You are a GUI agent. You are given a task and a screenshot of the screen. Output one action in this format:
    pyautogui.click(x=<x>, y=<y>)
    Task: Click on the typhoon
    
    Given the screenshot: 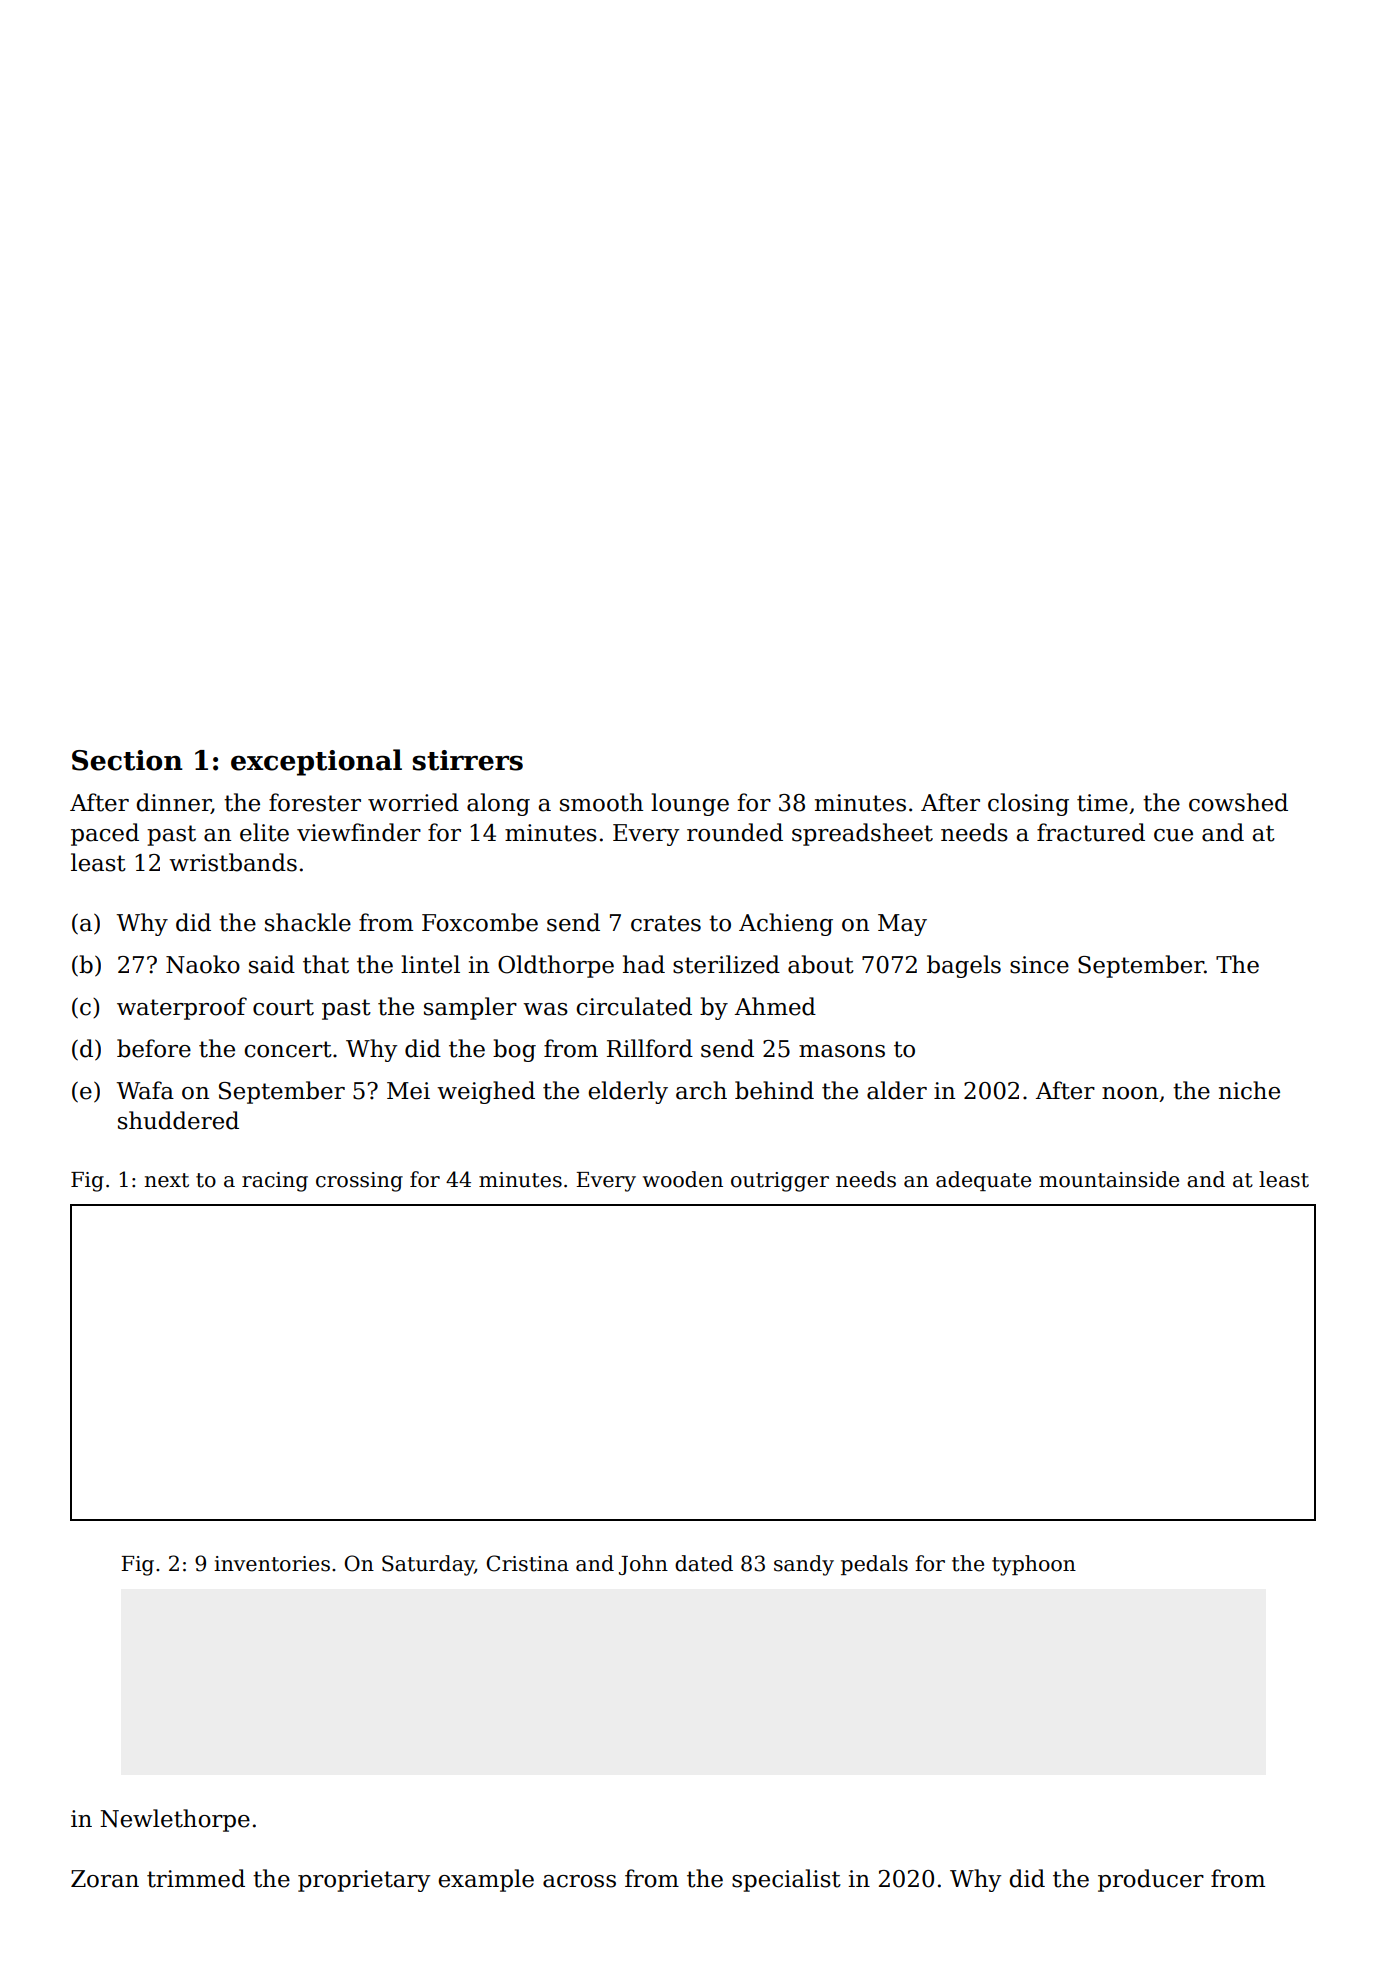 What is the action you would take?
    pyautogui.click(x=1034, y=1565)
